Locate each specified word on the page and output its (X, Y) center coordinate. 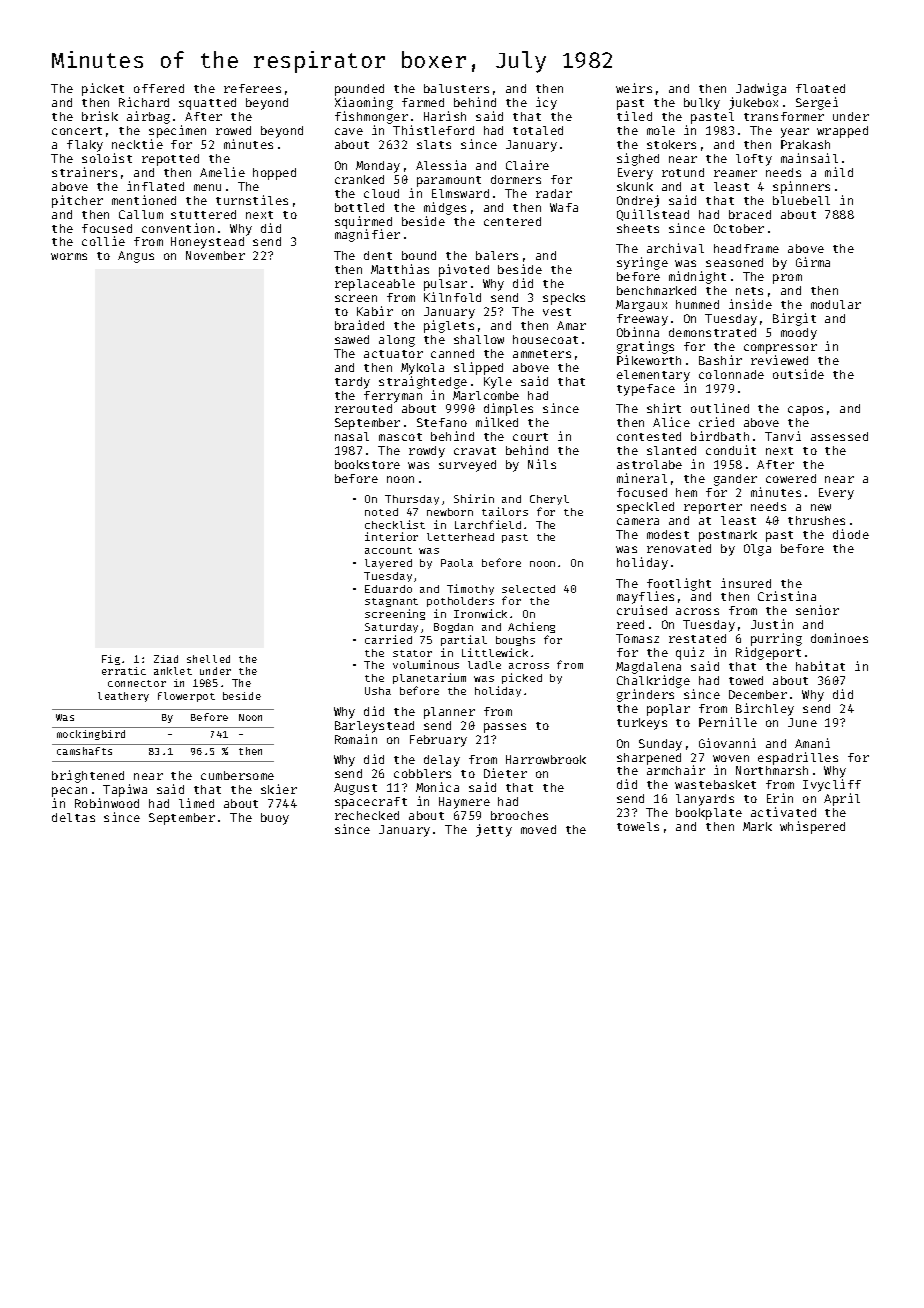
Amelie (222, 172)
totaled (538, 130)
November (215, 255)
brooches (519, 815)
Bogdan (453, 628)
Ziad (166, 659)
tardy (352, 383)
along (397, 341)
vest (557, 312)
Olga (757, 550)
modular (836, 304)
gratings (645, 347)
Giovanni (727, 743)
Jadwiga (761, 89)
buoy (275, 819)
